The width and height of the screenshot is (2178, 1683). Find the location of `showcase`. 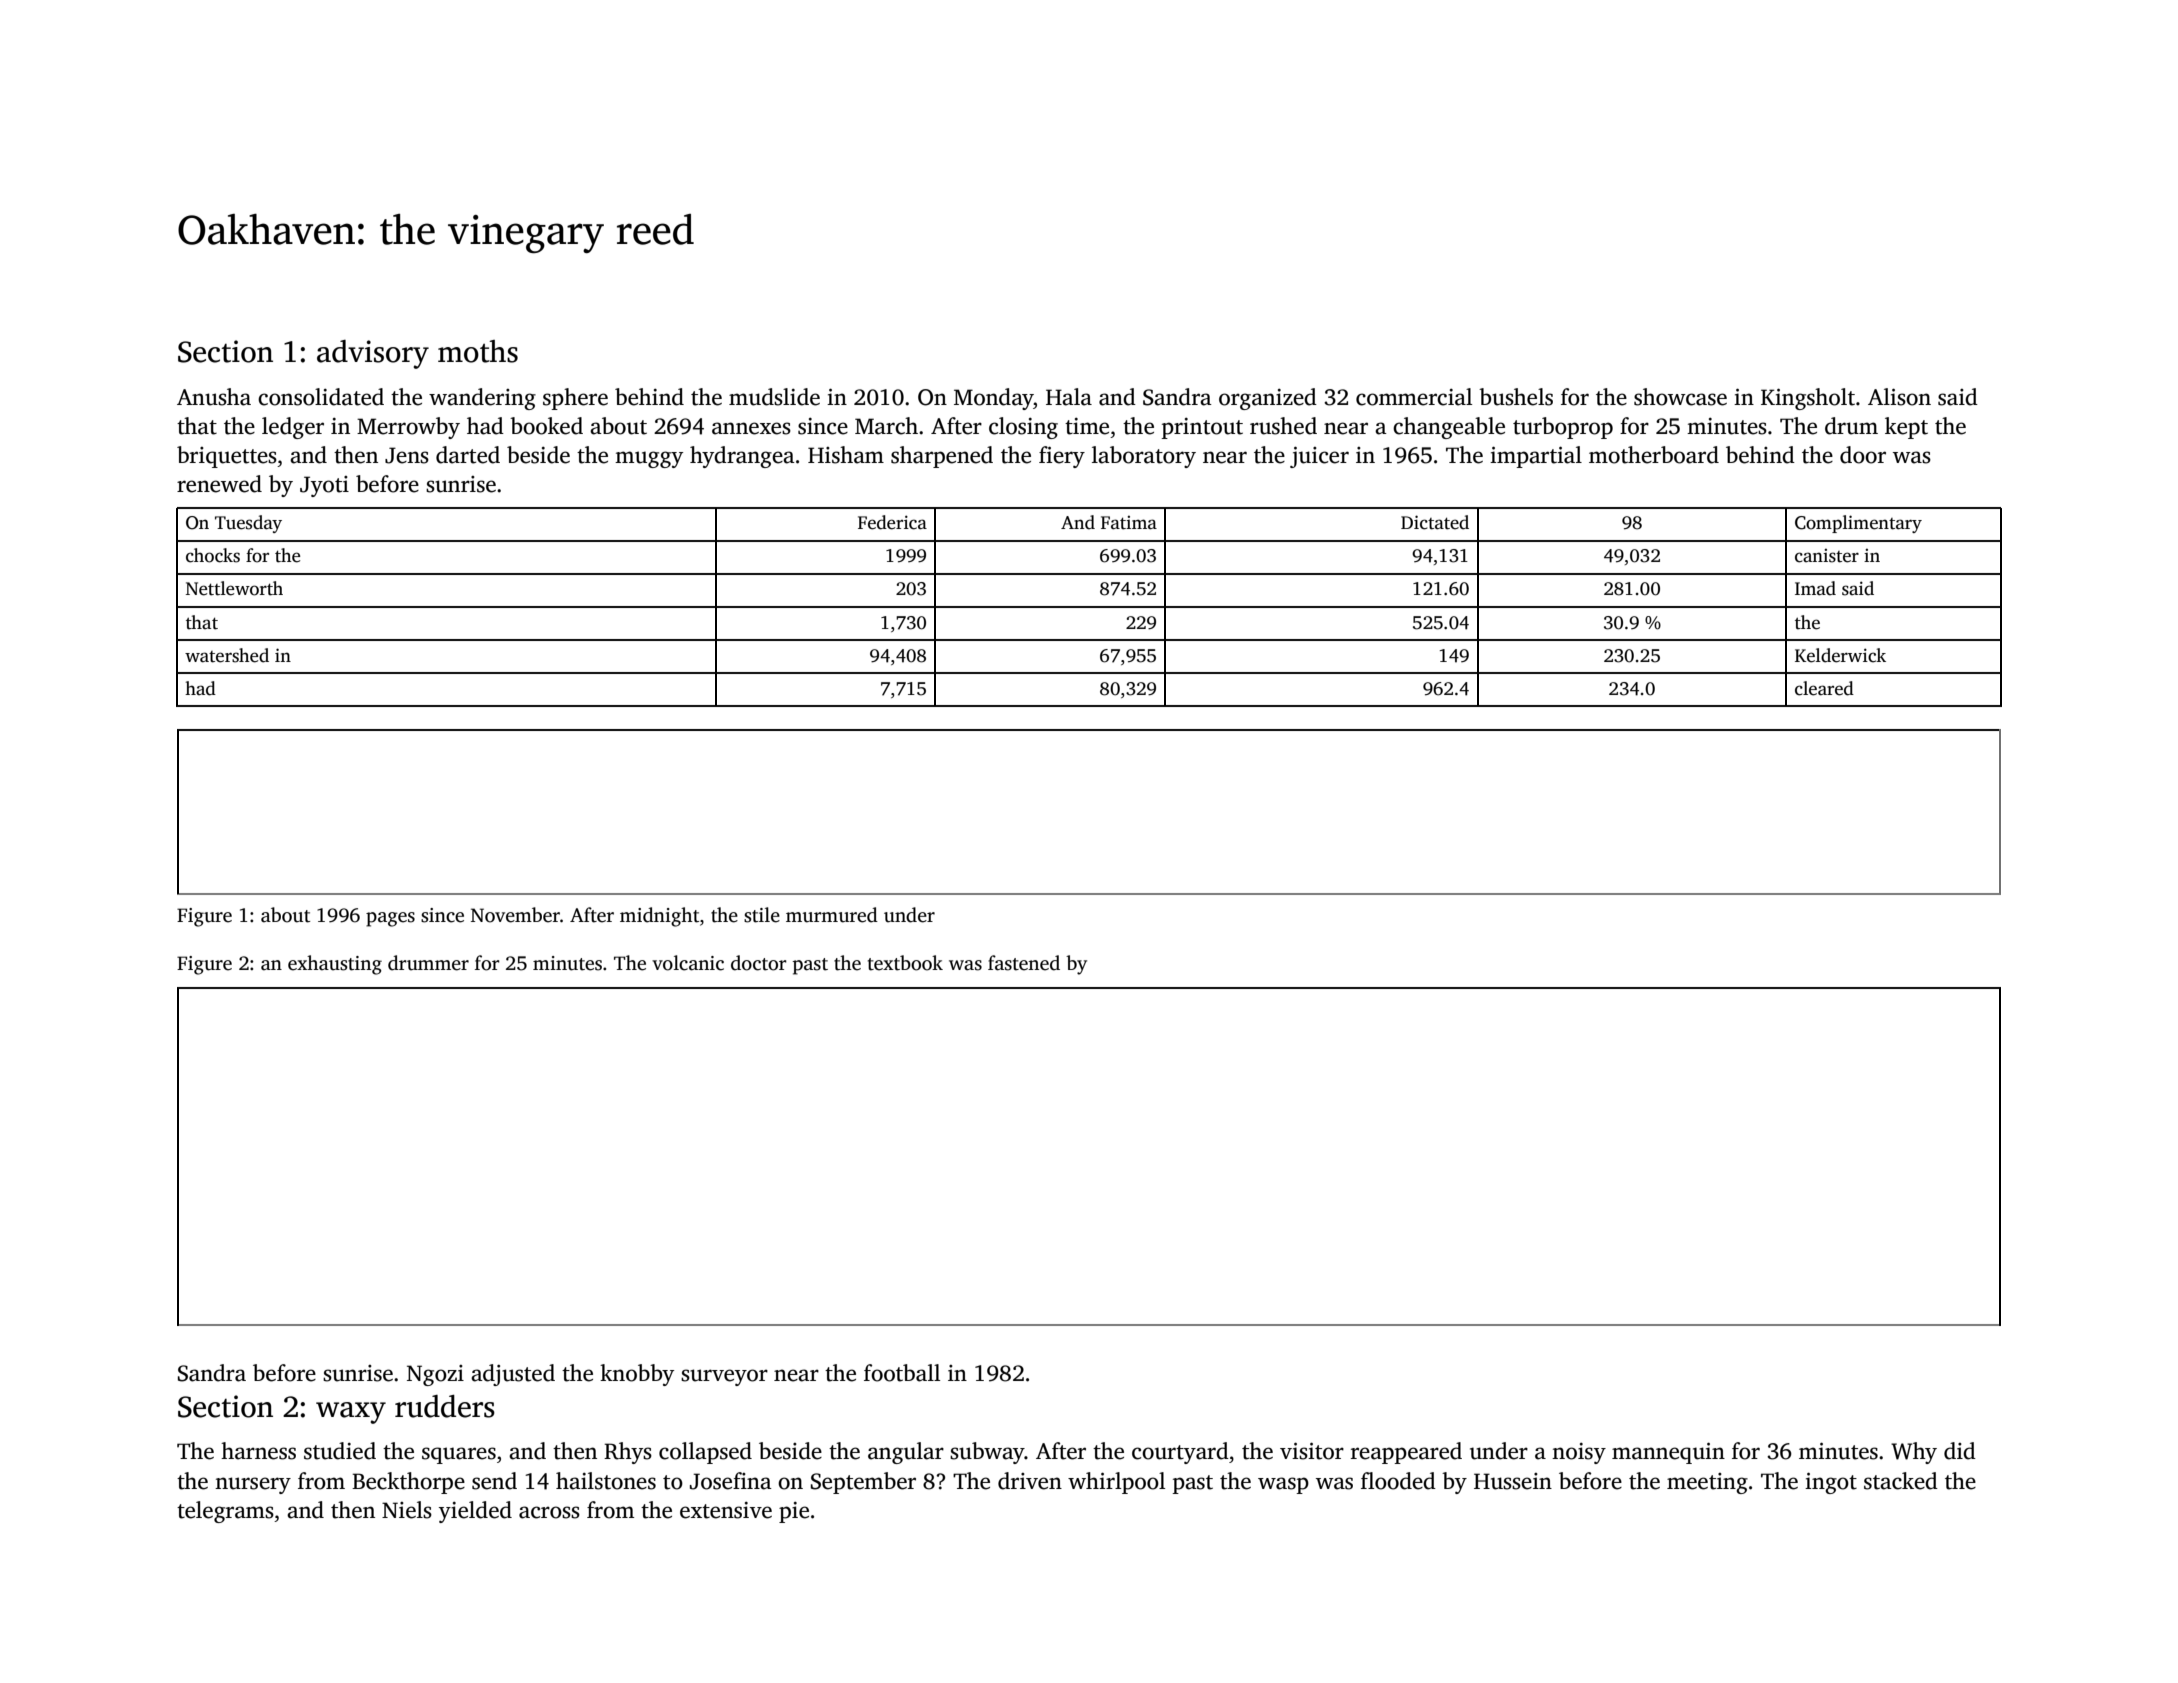

showcase is located at coordinates (1680, 397).
